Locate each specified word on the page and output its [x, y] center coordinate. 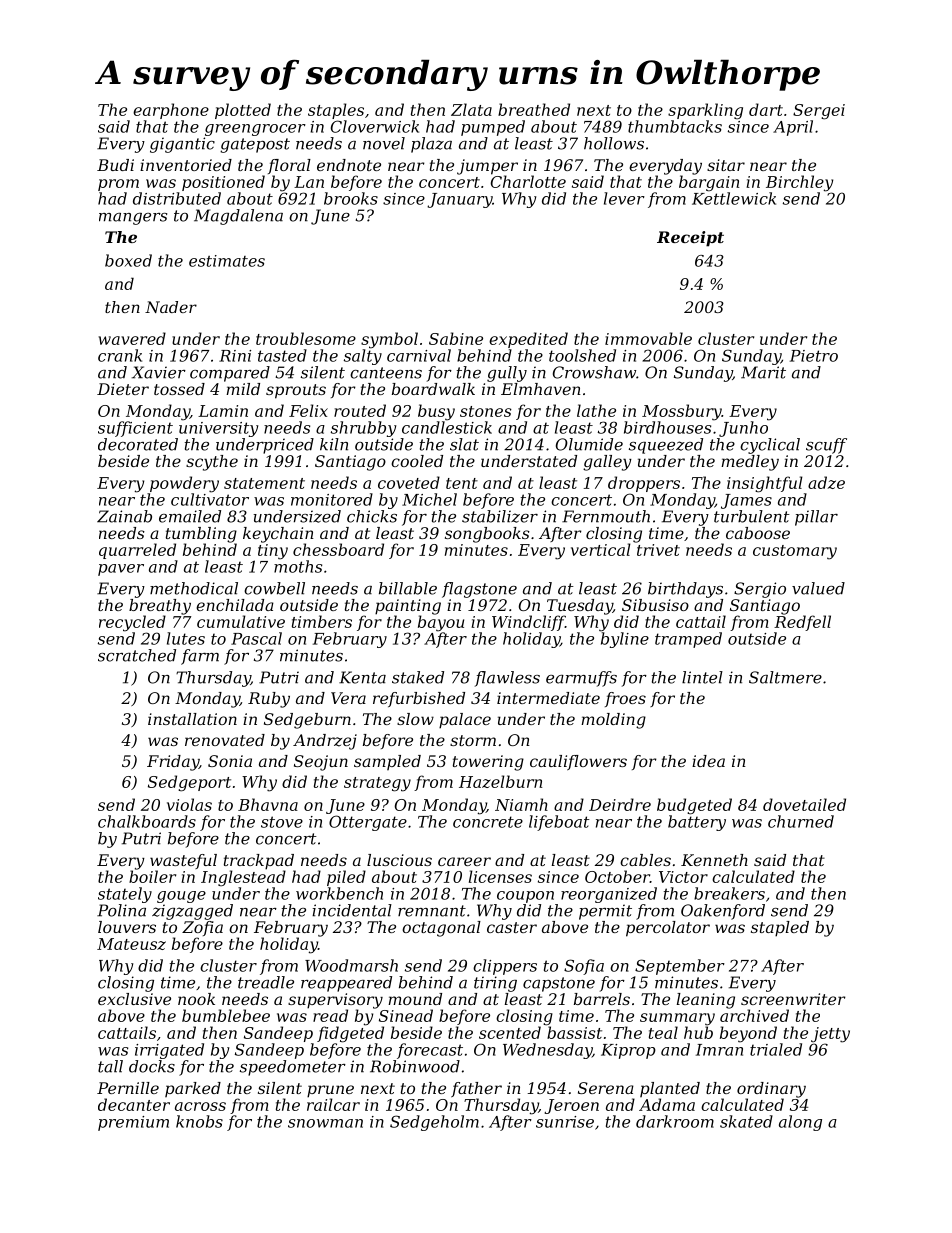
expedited [528, 340]
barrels [602, 999]
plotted [243, 111]
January [459, 200]
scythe [212, 463]
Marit [763, 372]
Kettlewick [734, 198]
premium [133, 1123]
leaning [706, 1001]
